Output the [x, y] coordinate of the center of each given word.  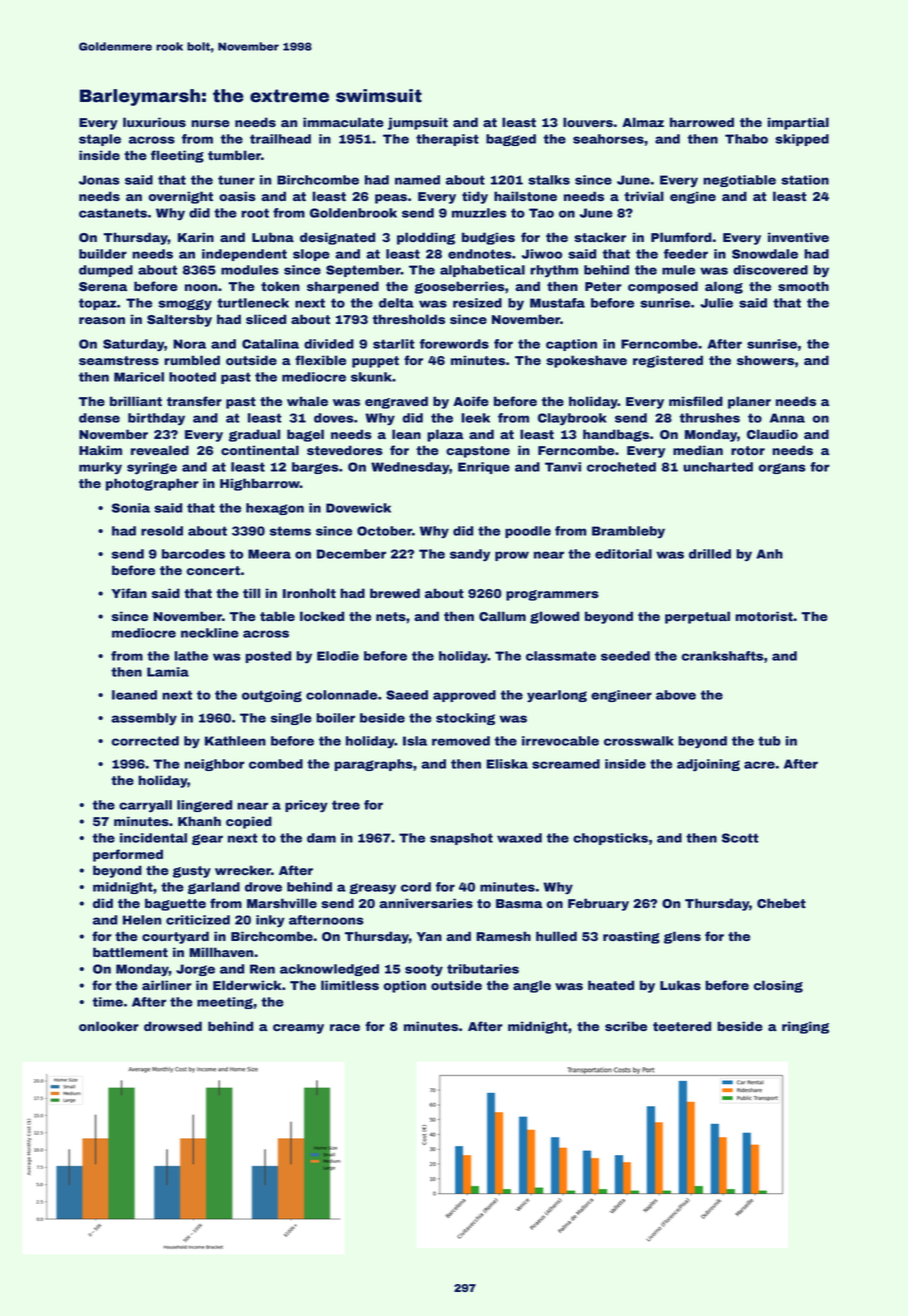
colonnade [341, 695]
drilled [710, 554]
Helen [142, 920]
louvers [588, 122]
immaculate [343, 122]
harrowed [702, 122]
